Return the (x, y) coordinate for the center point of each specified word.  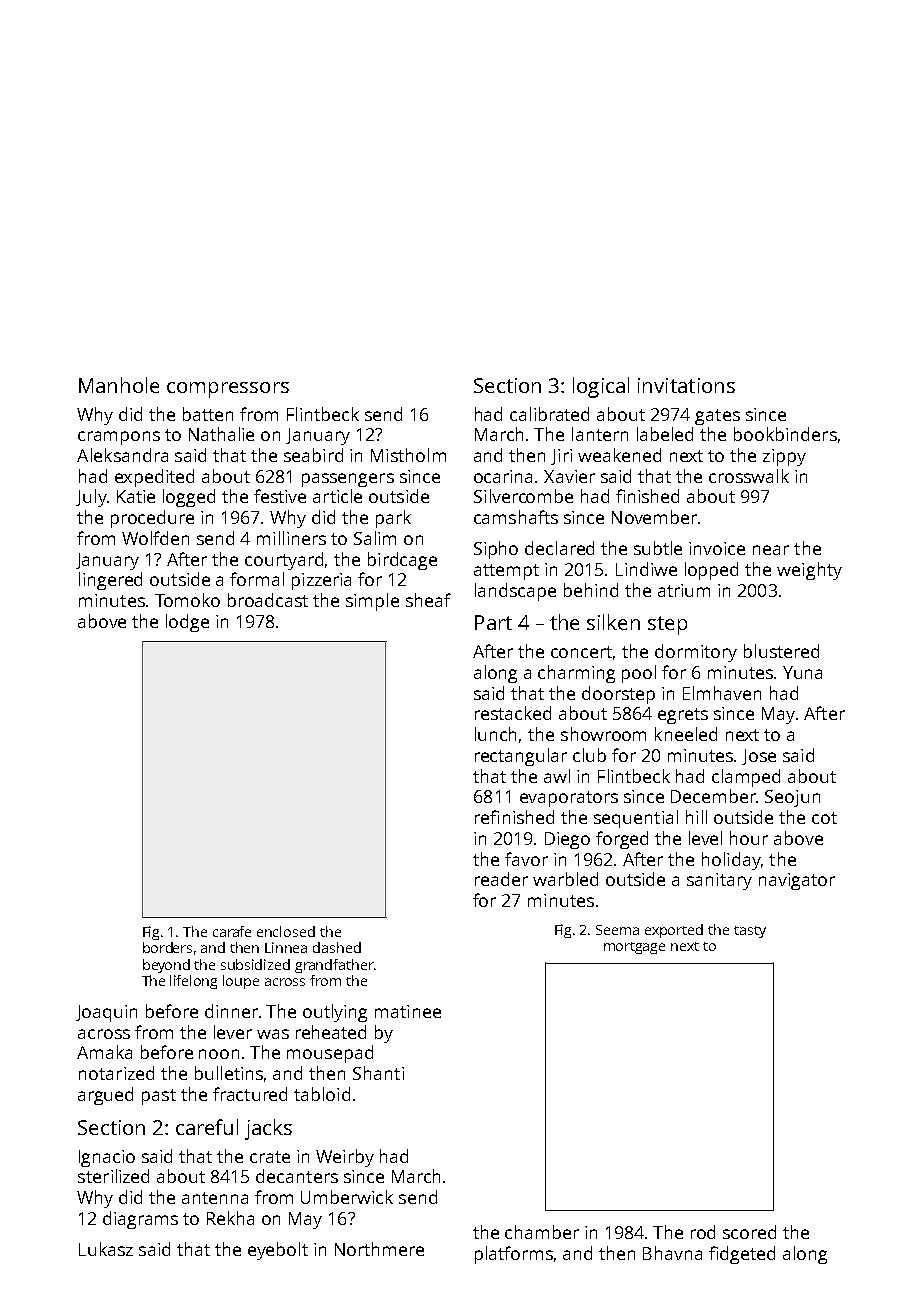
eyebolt (278, 1251)
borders (167, 947)
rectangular (521, 757)
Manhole (119, 385)
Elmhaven (722, 693)
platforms (514, 1255)
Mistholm (408, 455)
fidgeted (742, 1255)
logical (601, 387)
